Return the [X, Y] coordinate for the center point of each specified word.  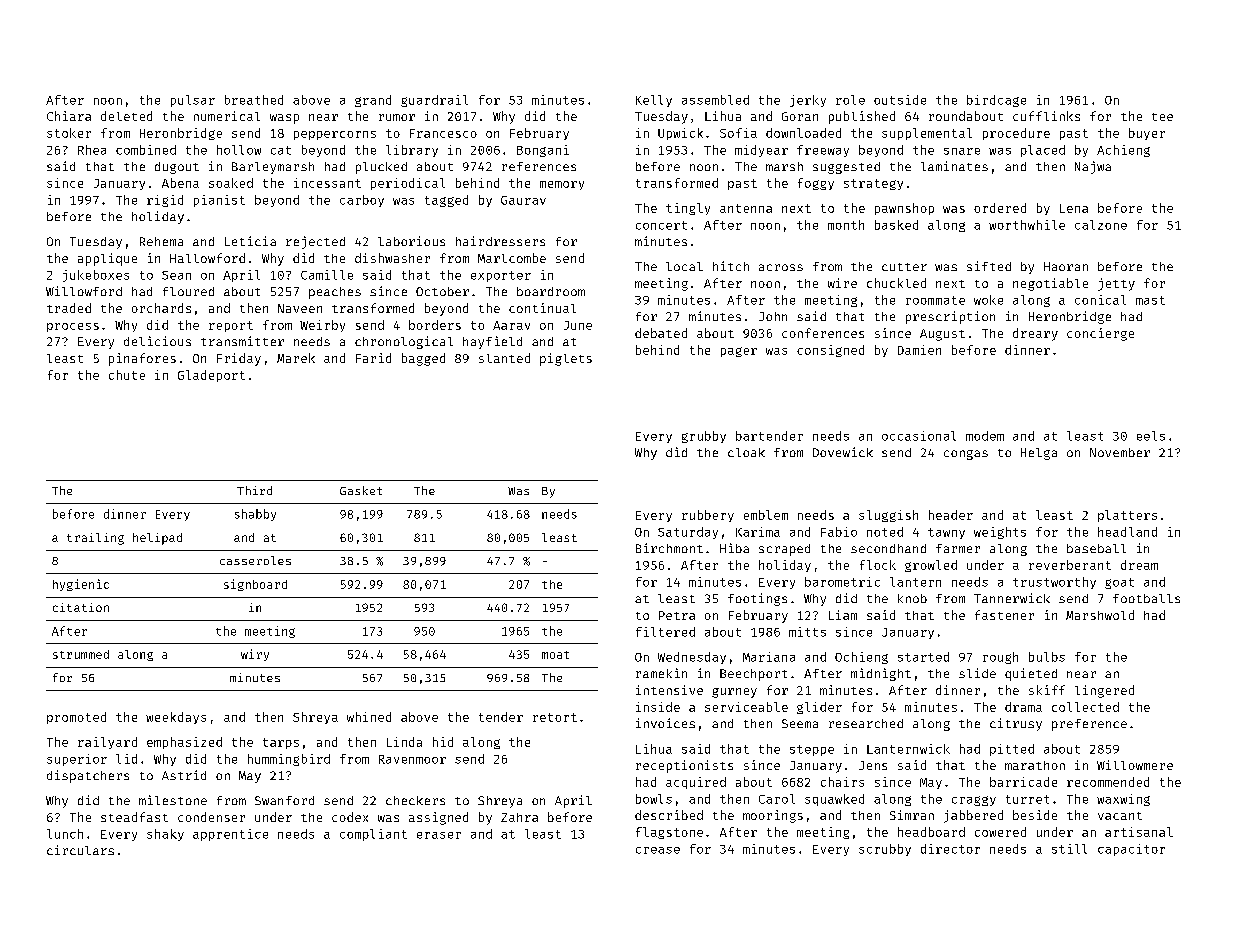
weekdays [176, 718]
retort [555, 717]
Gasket [361, 490]
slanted [504, 358]
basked [896, 225]
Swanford [284, 800]
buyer [1147, 134]
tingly [688, 209]
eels [1151, 436]
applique [107, 259]
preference [1089, 725]
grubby [704, 437]
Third [254, 490]
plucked [381, 168]
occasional [919, 436]
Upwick [680, 134]
